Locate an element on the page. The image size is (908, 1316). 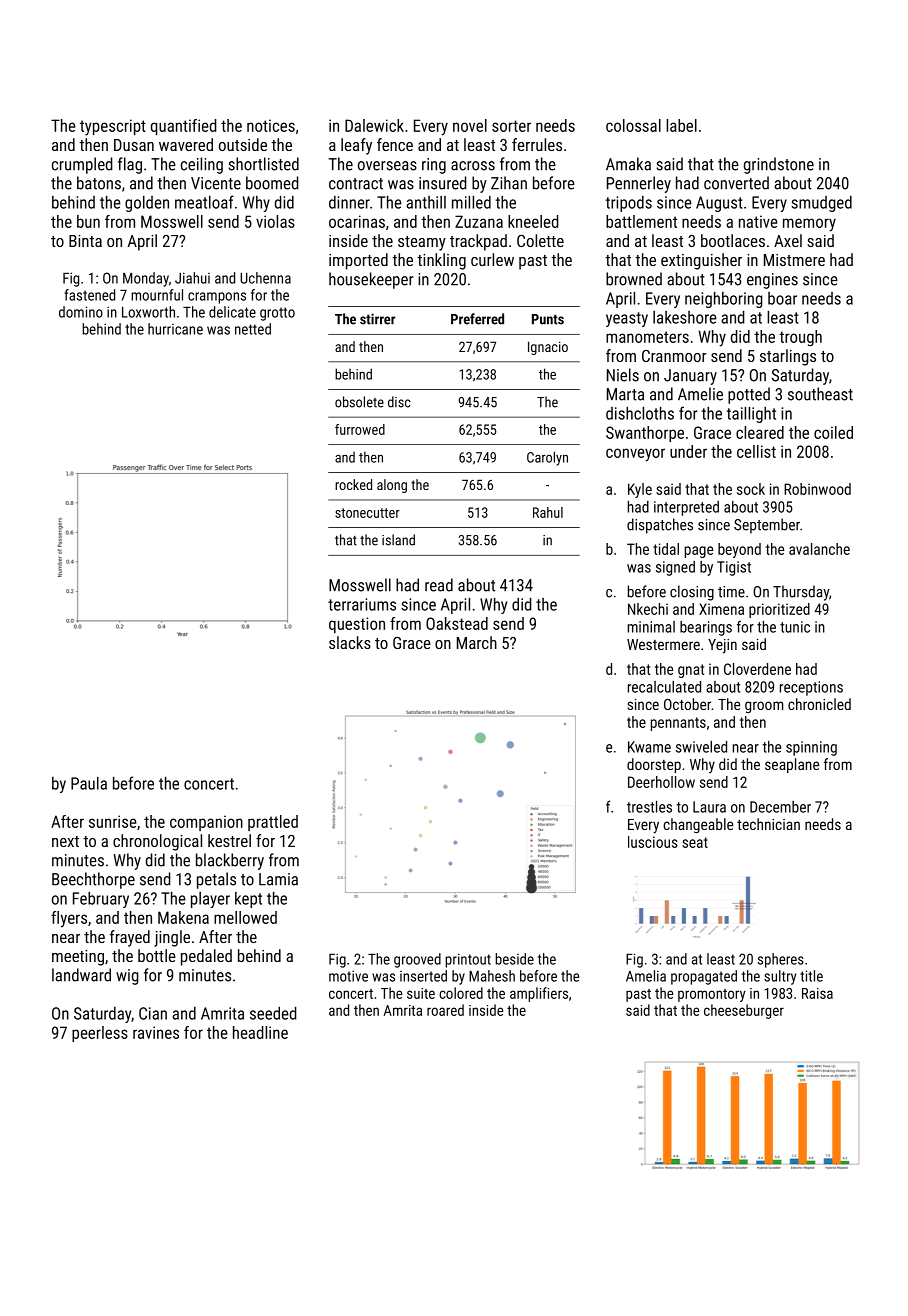
roared is located at coordinates (445, 1010).
